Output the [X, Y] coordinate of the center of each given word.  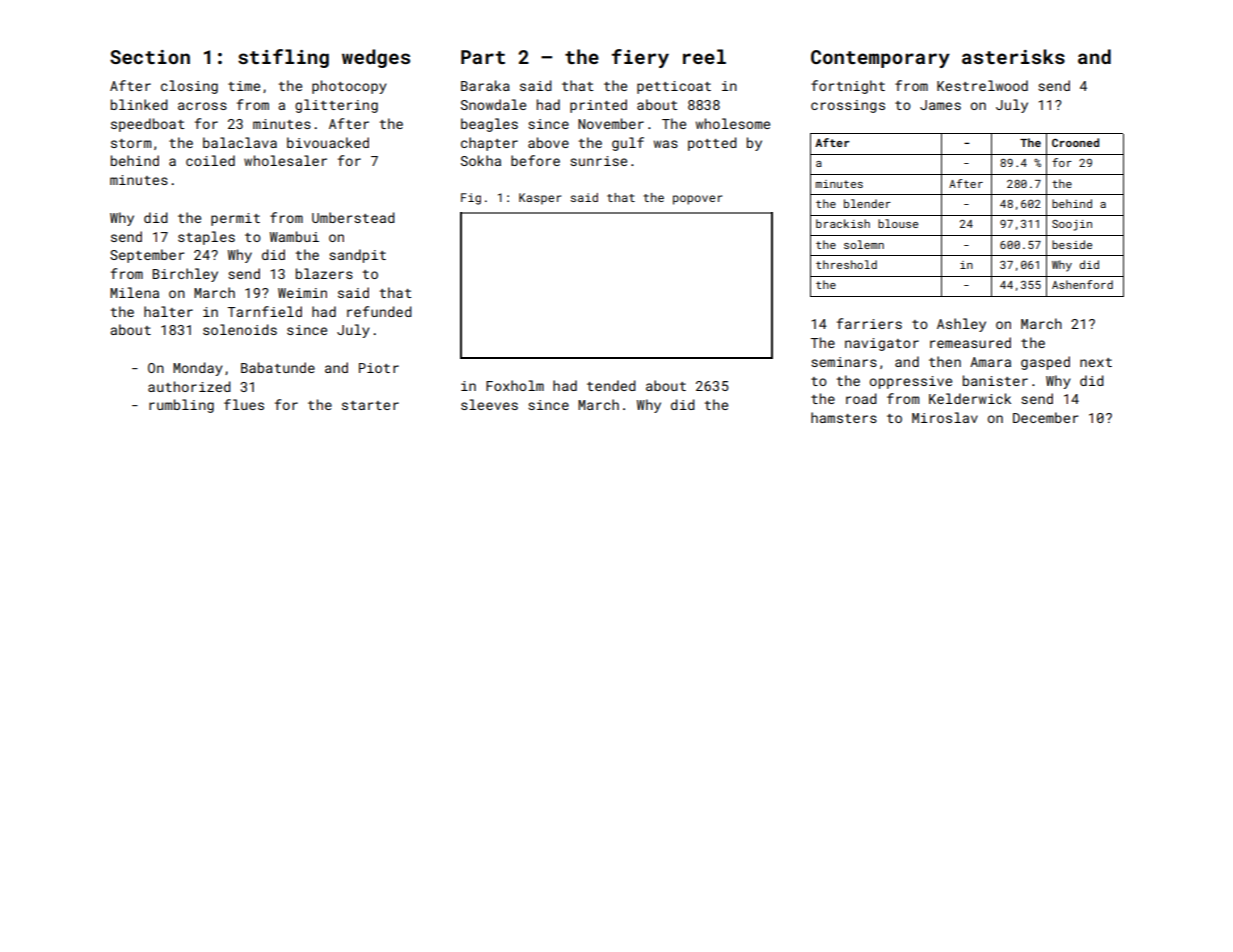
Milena [134, 292]
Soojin [1072, 225]
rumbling [181, 406]
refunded [379, 311]
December [1046, 417]
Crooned [1075, 142]
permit [235, 219]
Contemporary [880, 59]
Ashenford [1082, 284]
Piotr [379, 368]
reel [704, 56]
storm [131, 143]
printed [598, 106]
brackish [843, 223]
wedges [376, 58]
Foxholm [515, 385]
